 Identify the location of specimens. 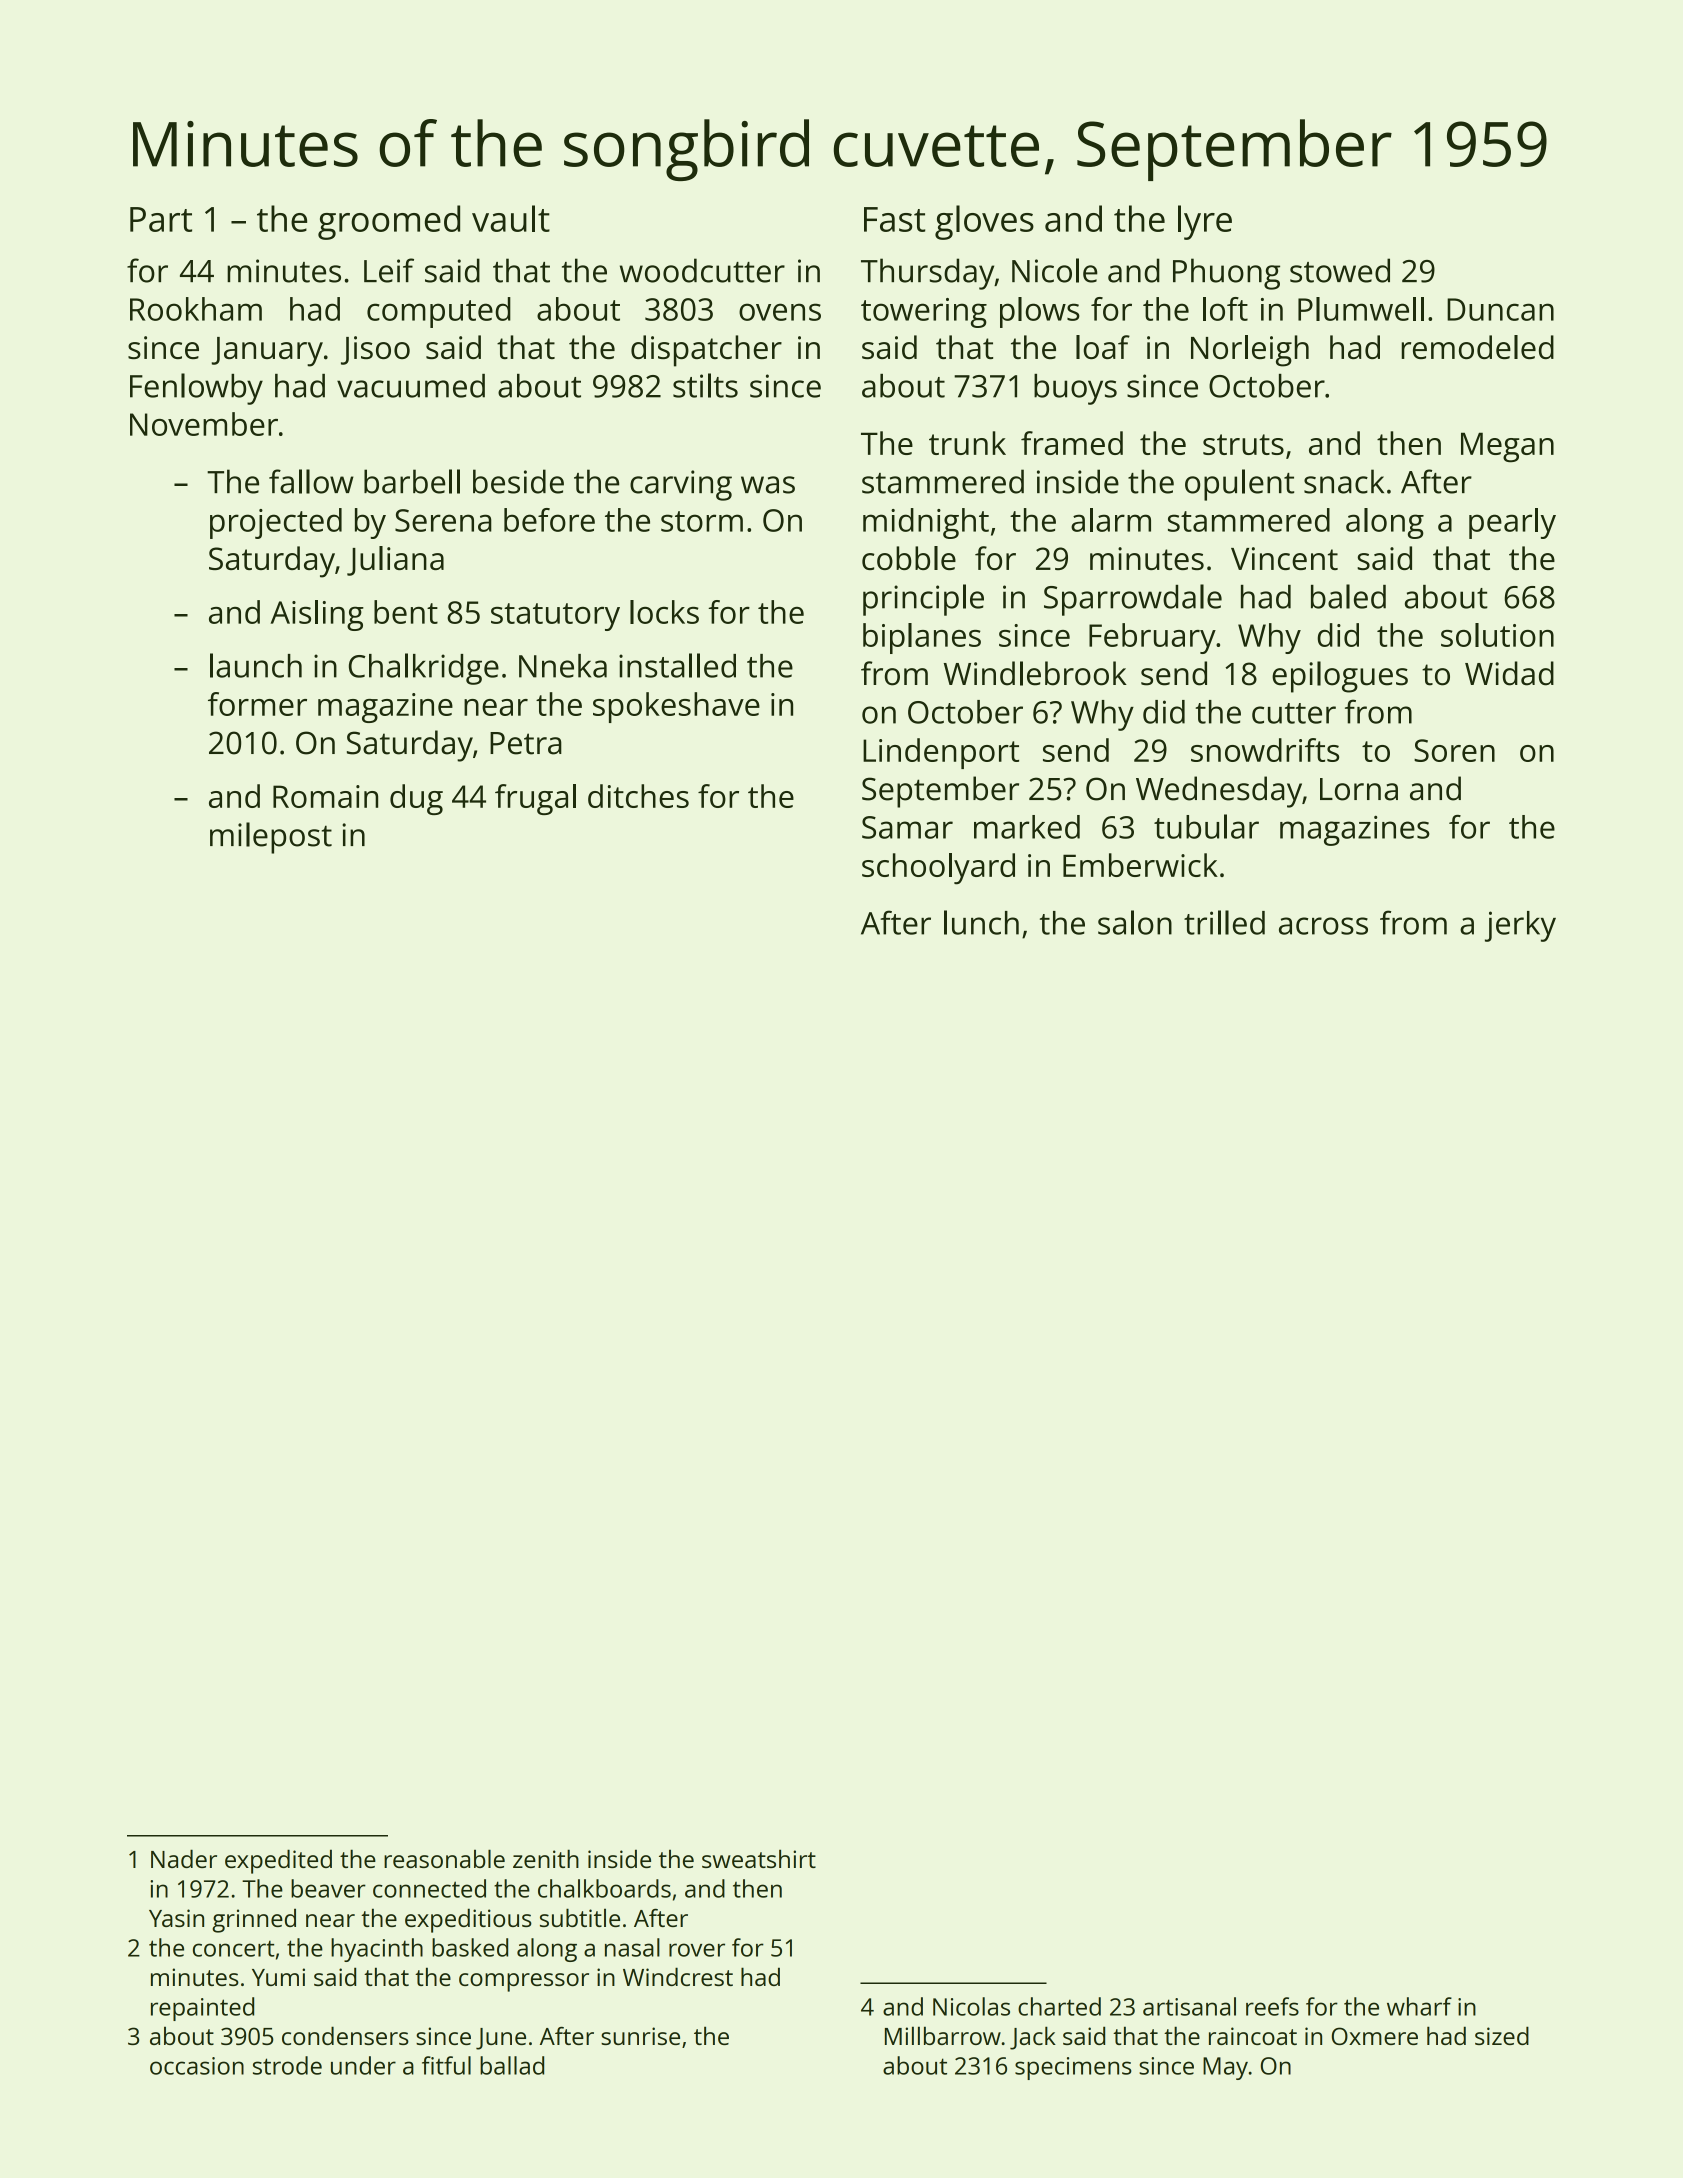
(1073, 2068).
